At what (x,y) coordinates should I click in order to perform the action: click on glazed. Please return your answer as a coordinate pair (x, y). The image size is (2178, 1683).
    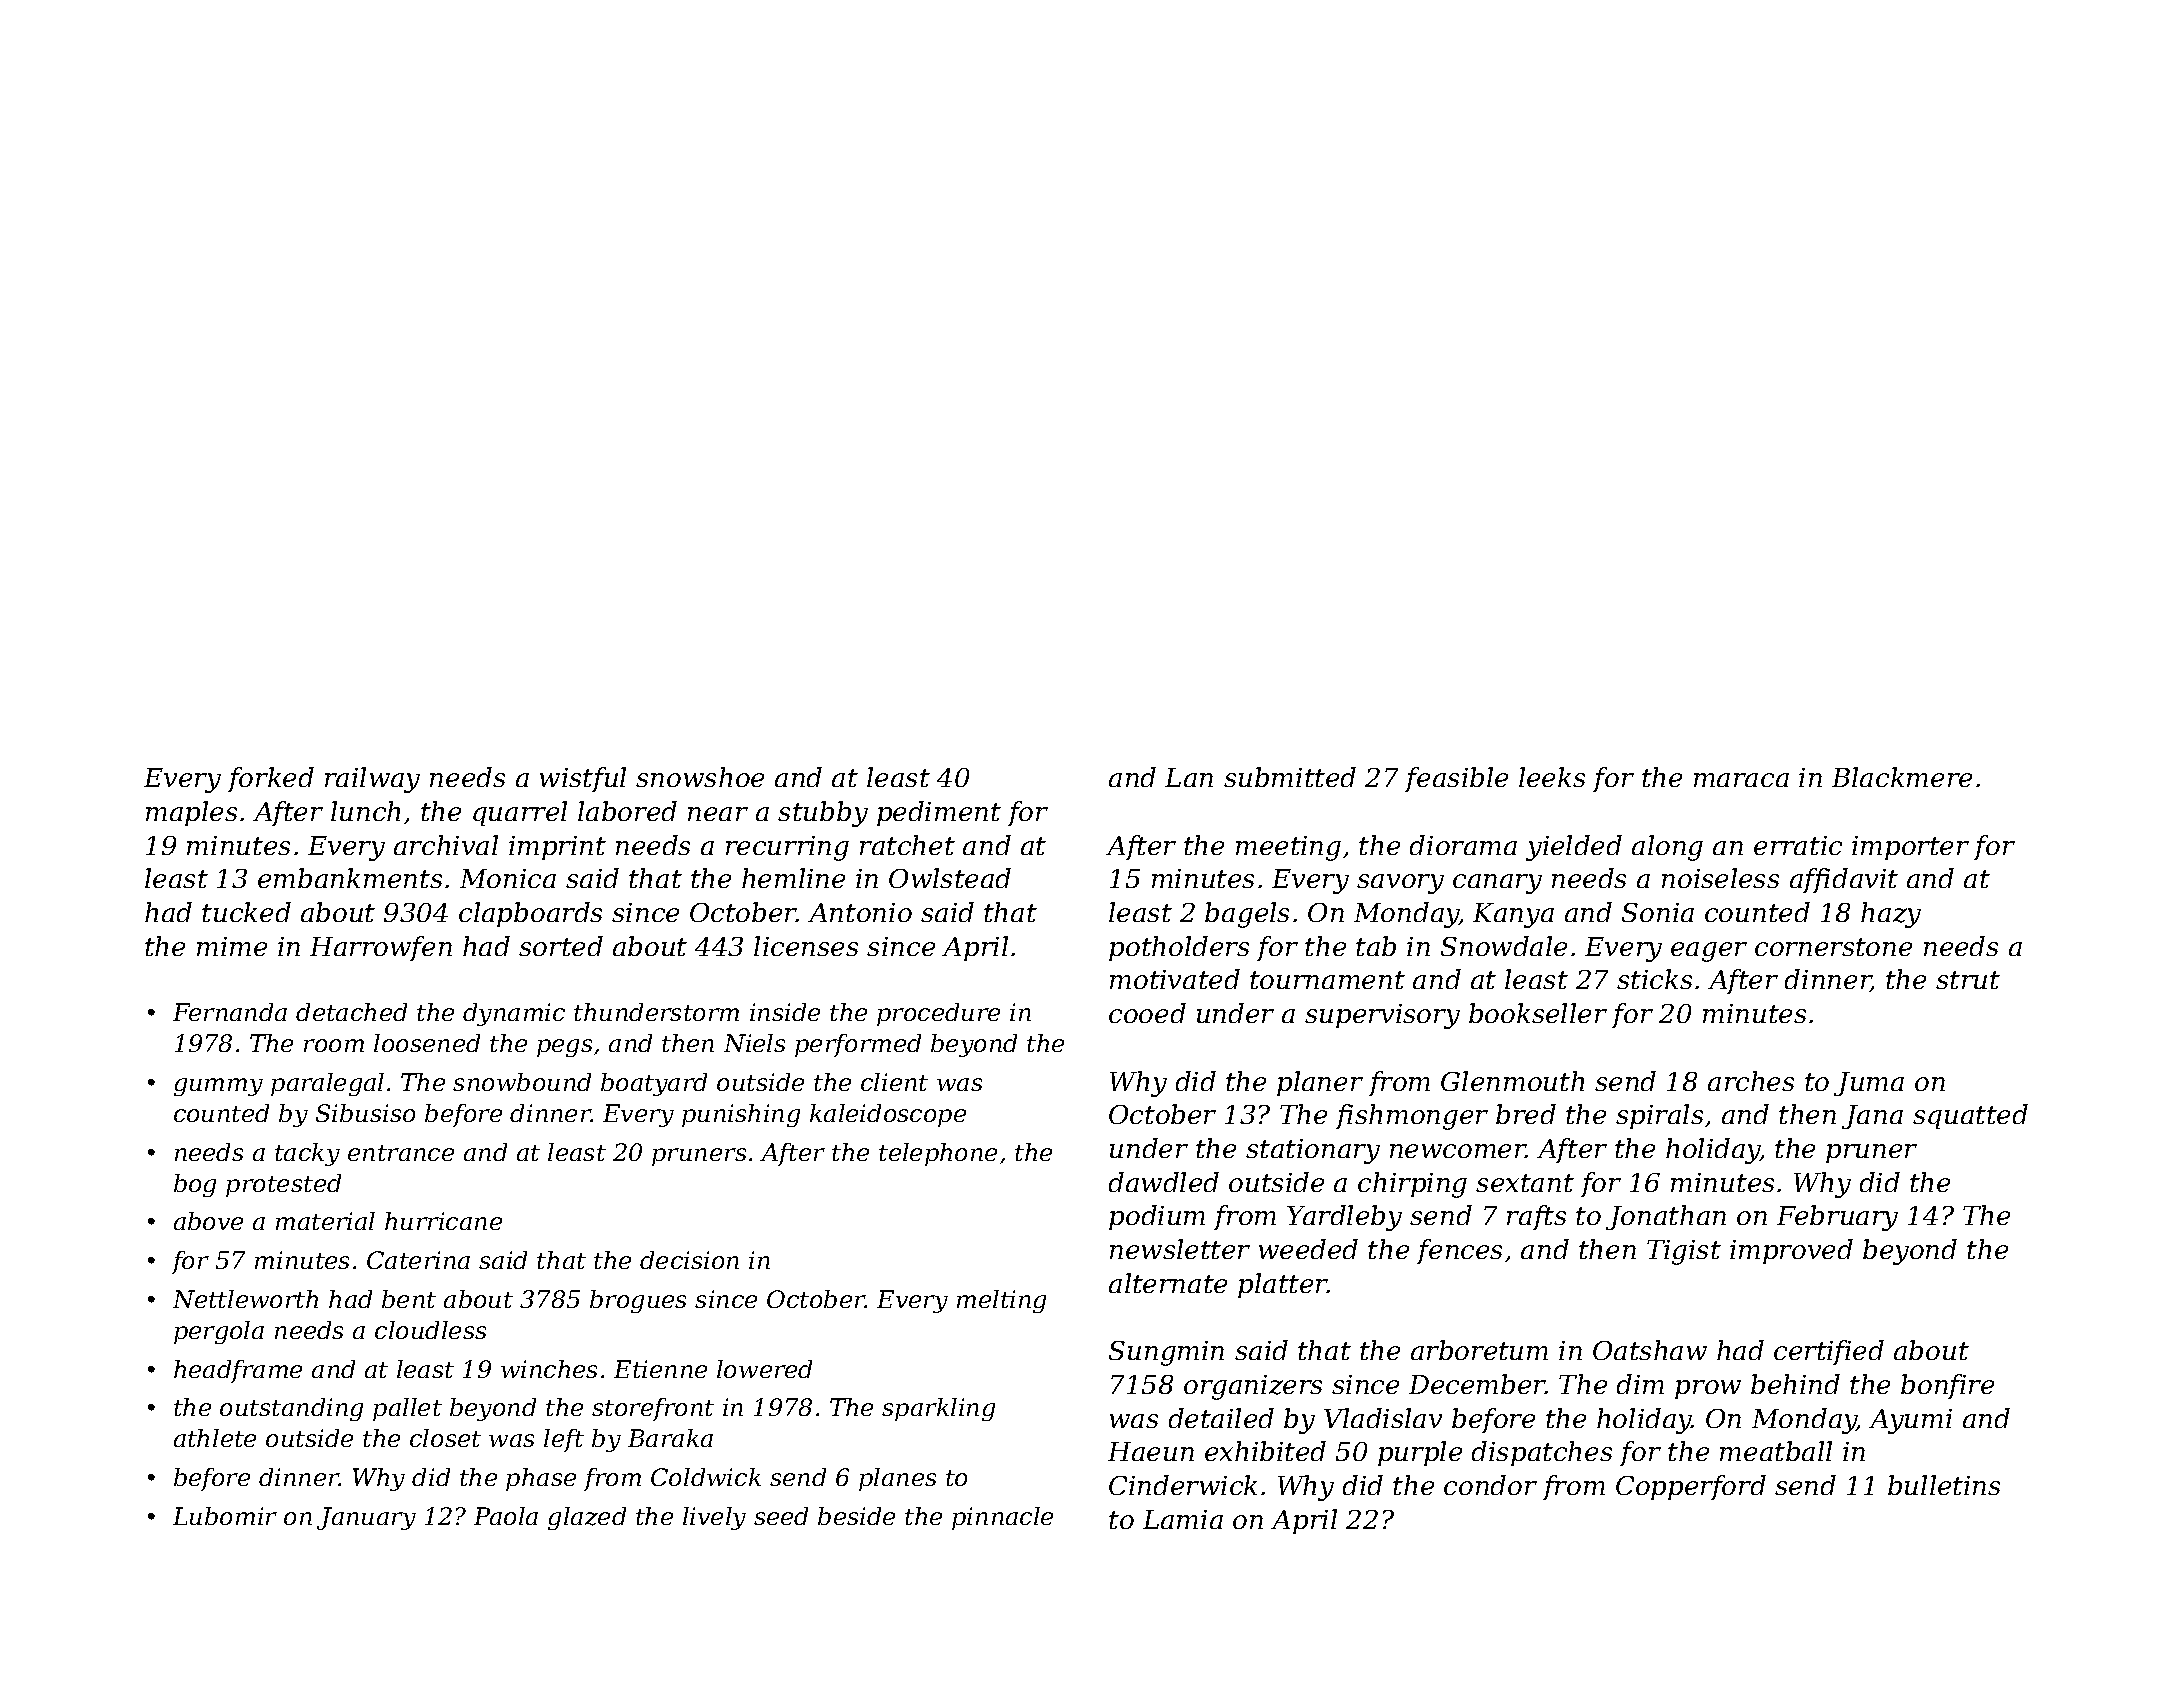
    Looking at the image, I should click on (587, 1518).
